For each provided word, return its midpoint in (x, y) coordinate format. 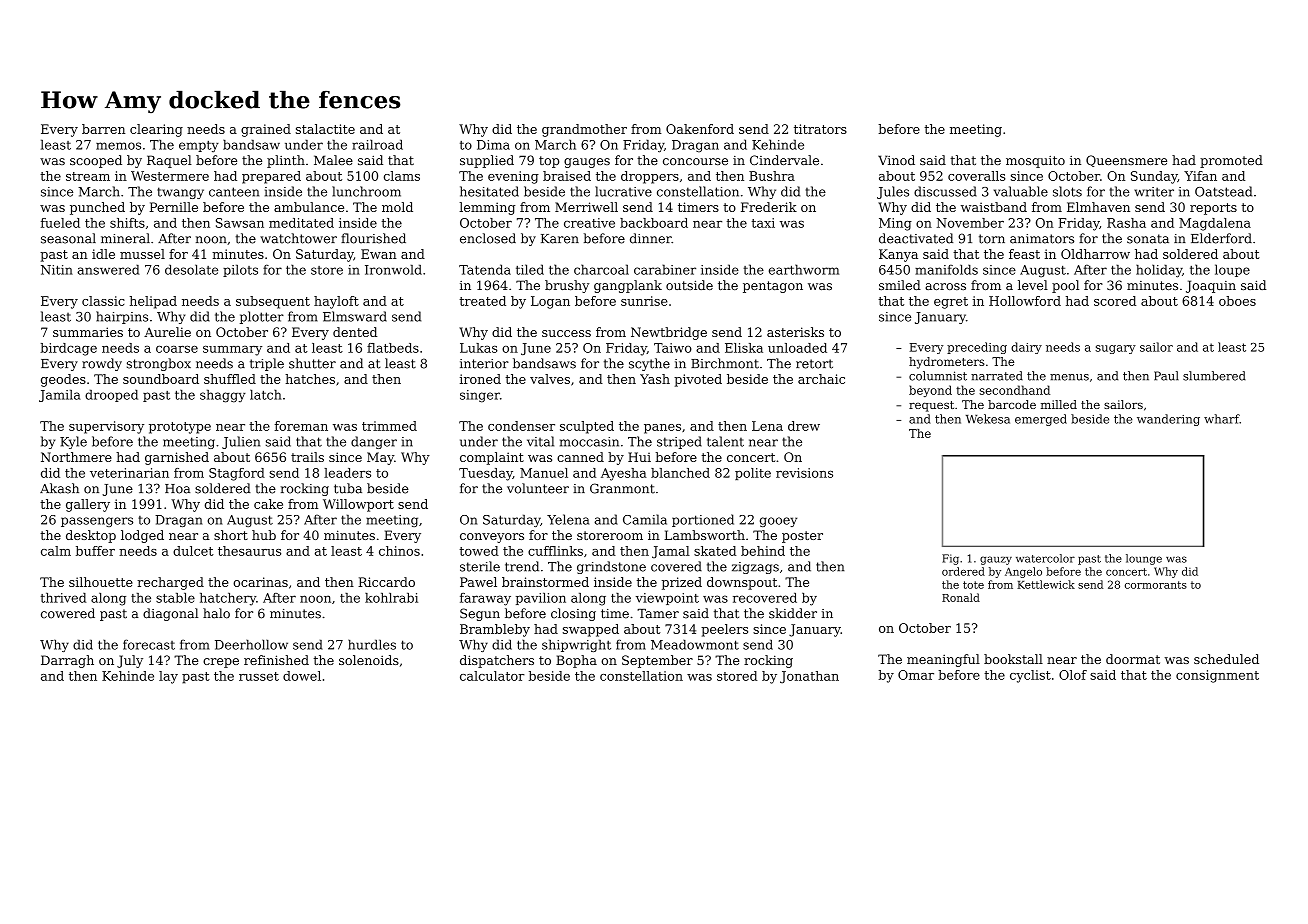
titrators (820, 129)
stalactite (325, 129)
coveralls (976, 176)
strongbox (159, 364)
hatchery (228, 599)
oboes (1237, 301)
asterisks (795, 332)
